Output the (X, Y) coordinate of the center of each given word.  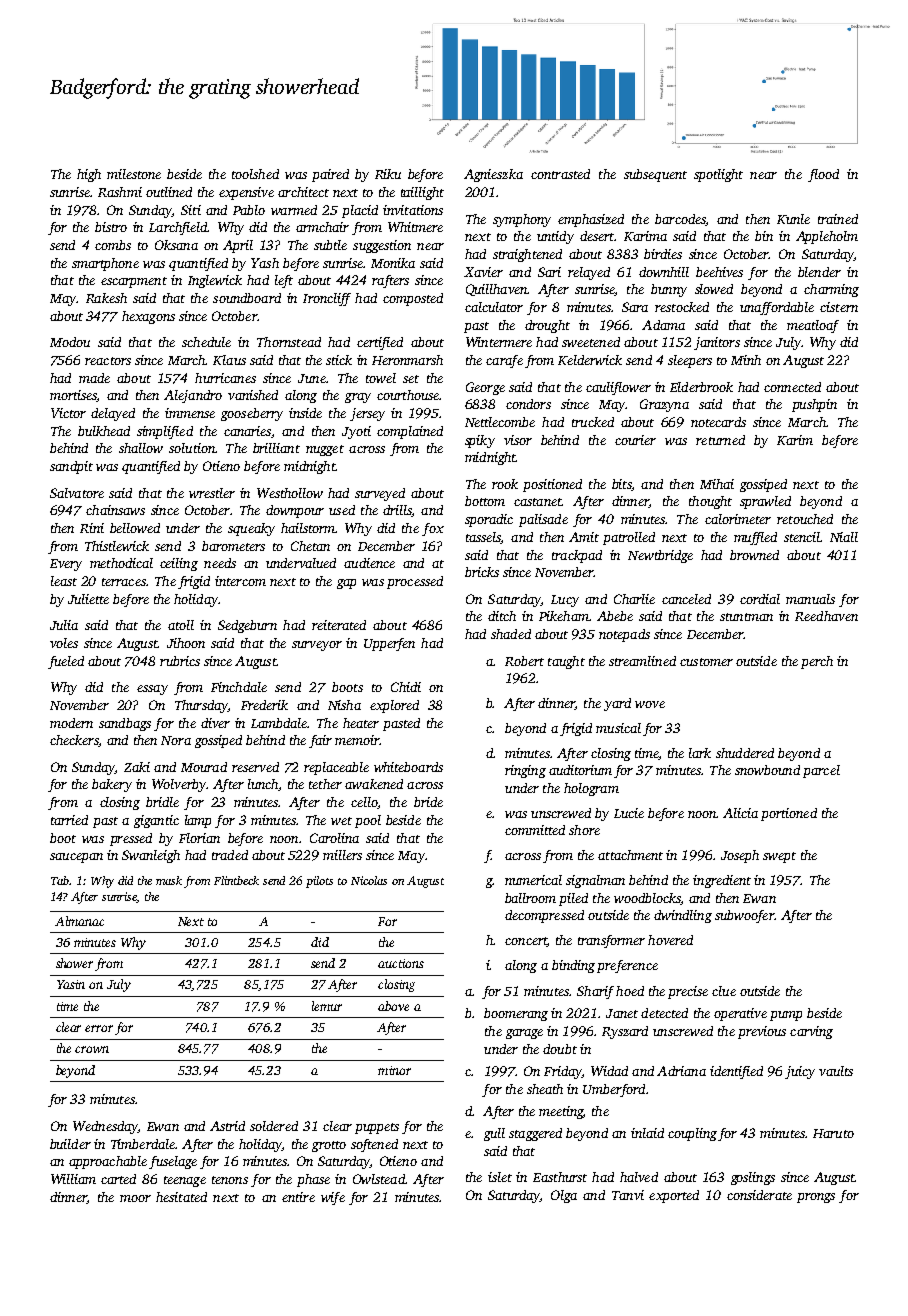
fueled (66, 662)
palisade (543, 520)
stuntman (746, 617)
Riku (388, 174)
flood (823, 175)
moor (135, 1198)
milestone (134, 174)
